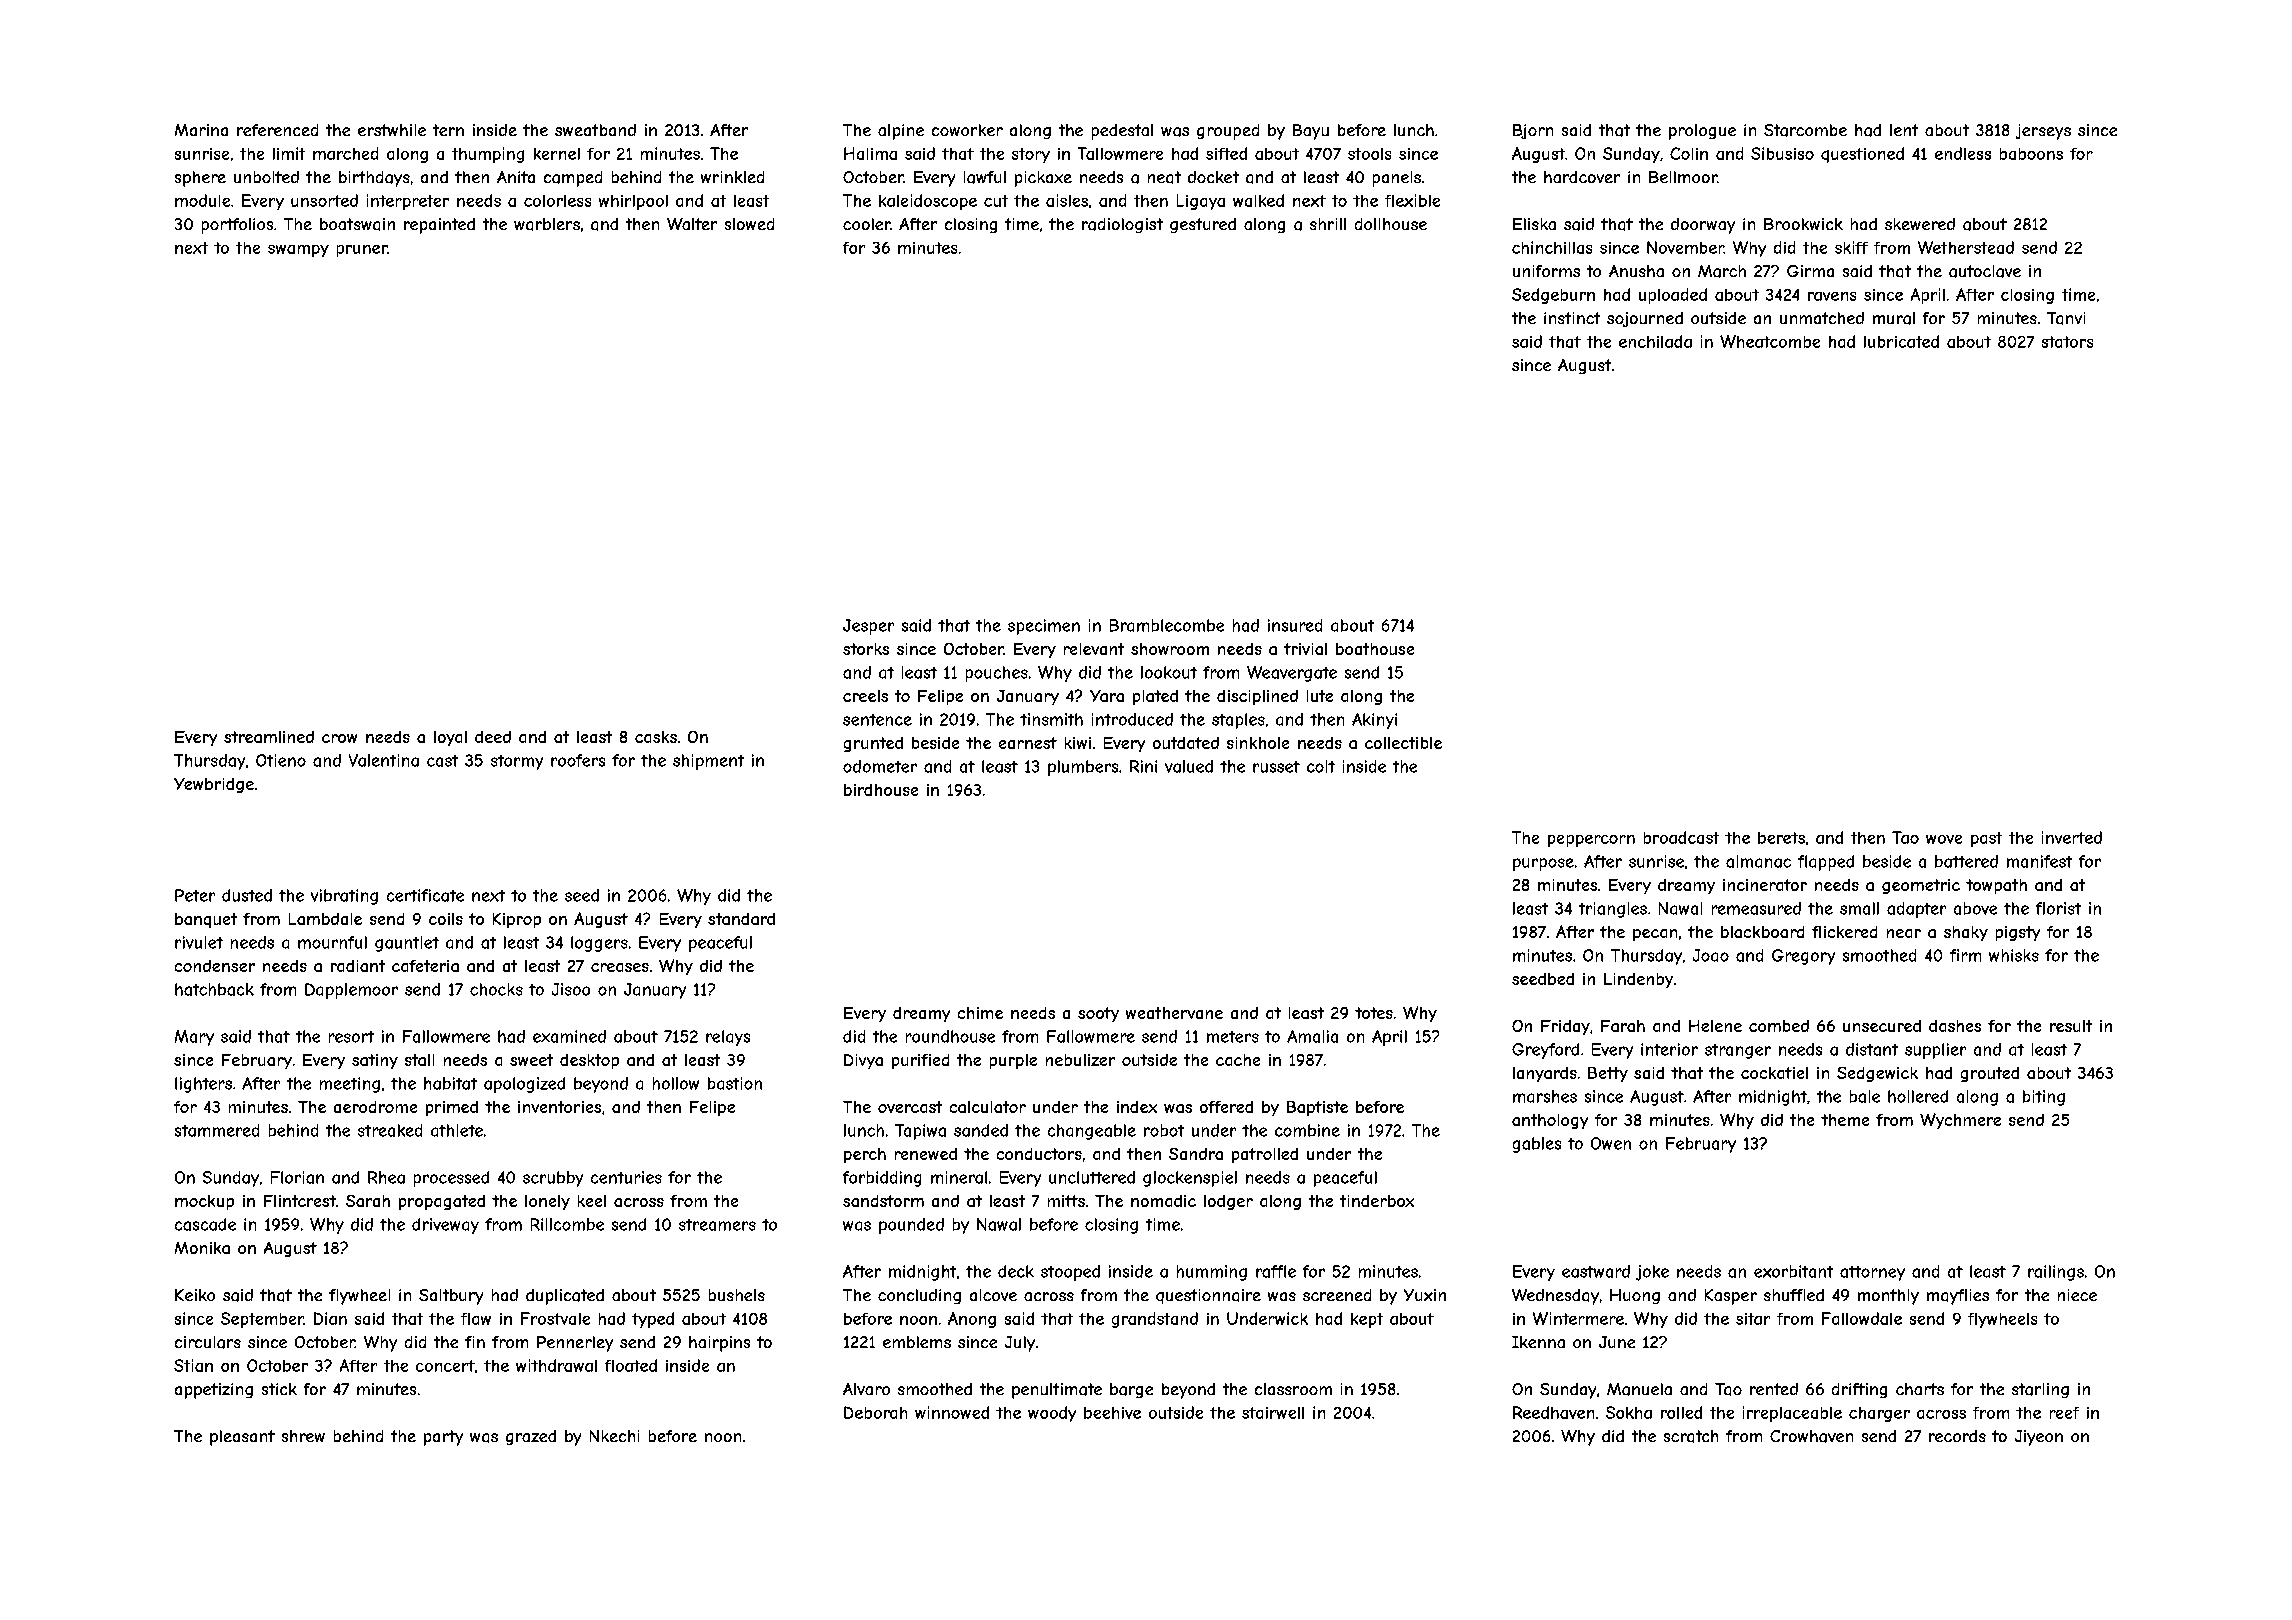 Image resolution: width=2292 pixels, height=1620 pixels. What do you see at coordinates (868, 627) in the image?
I see `Jesper` at bounding box center [868, 627].
